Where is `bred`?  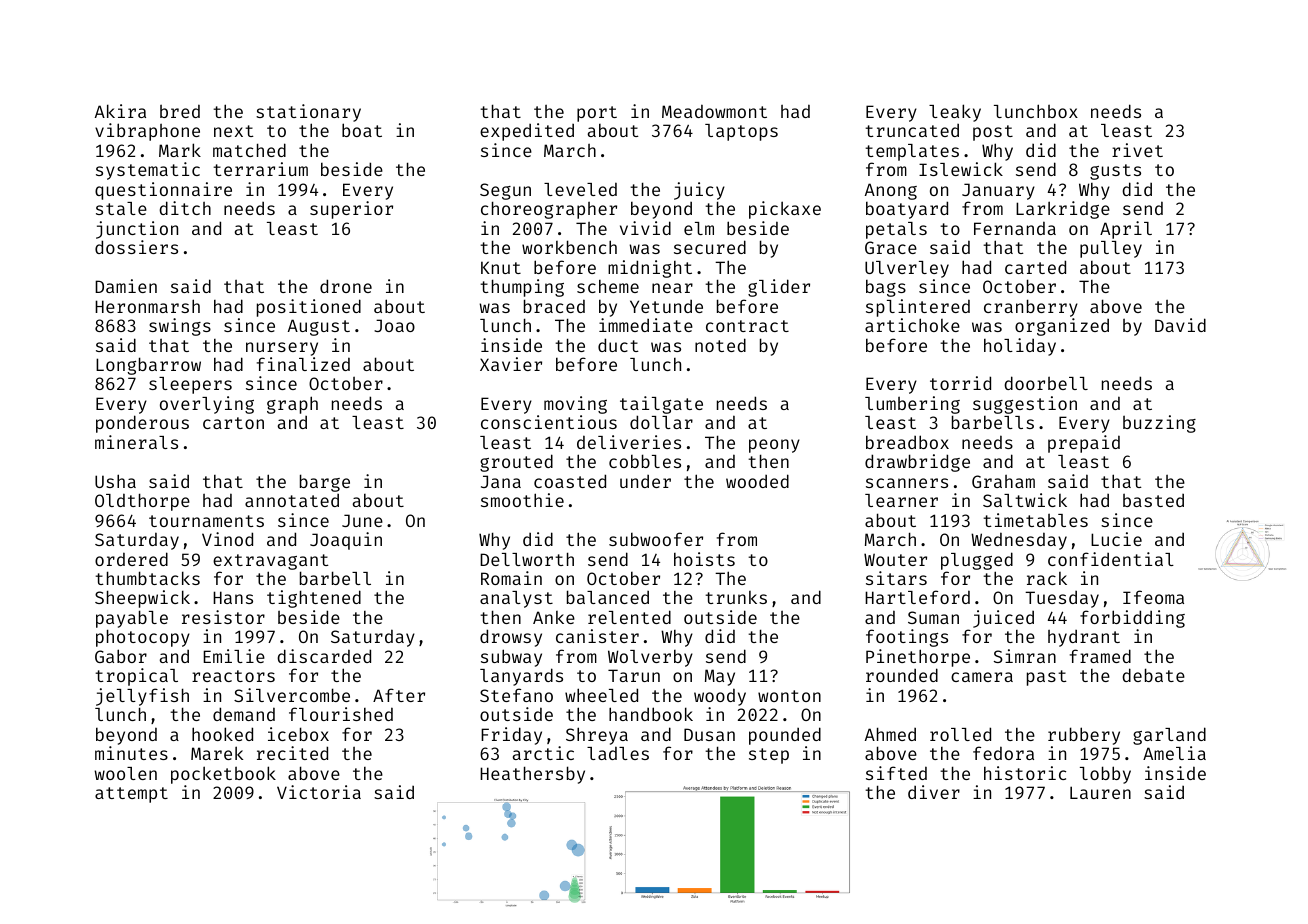
bred is located at coordinates (180, 111).
